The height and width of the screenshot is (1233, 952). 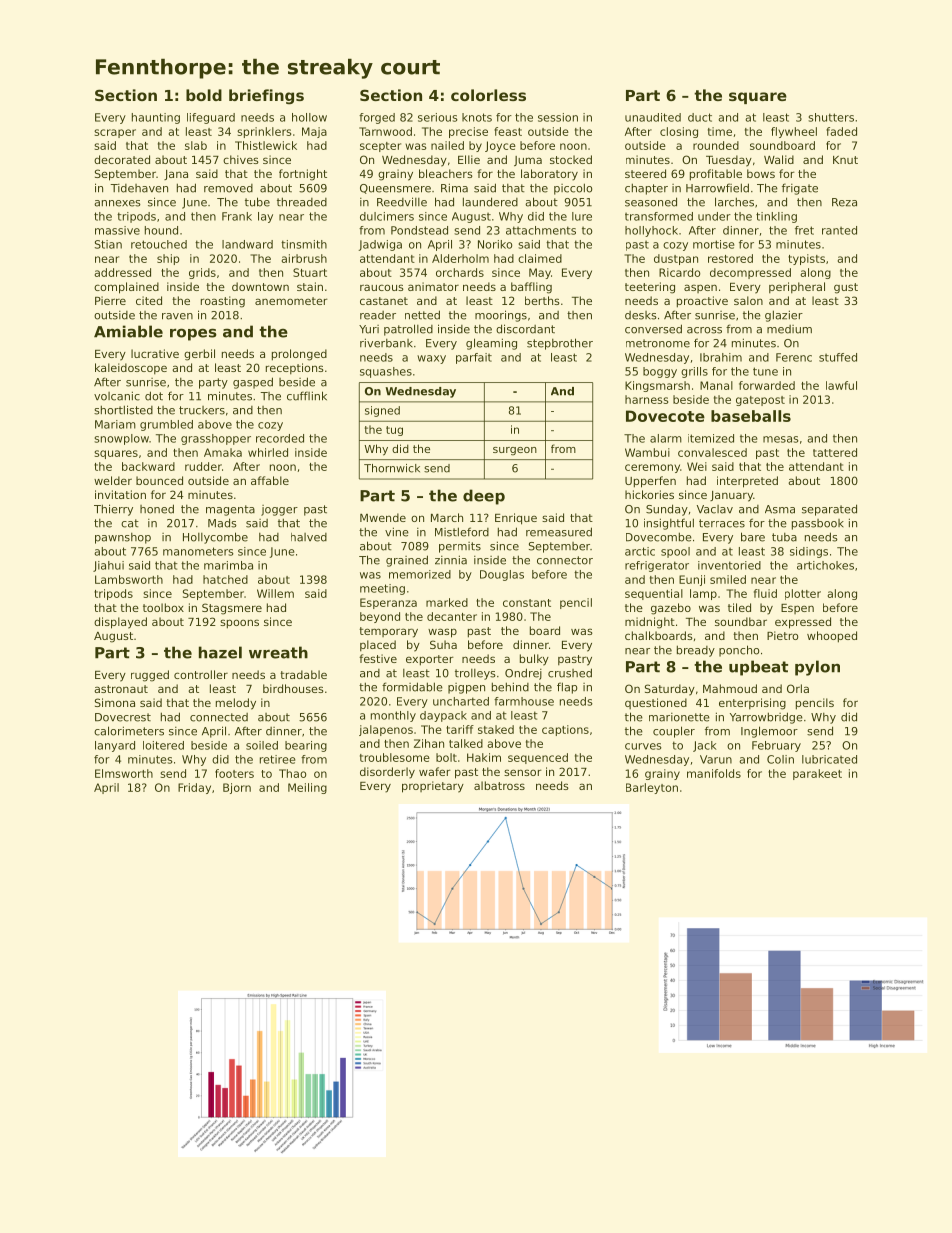 What do you see at coordinates (500, 146) in the screenshot?
I see `Joyce` at bounding box center [500, 146].
